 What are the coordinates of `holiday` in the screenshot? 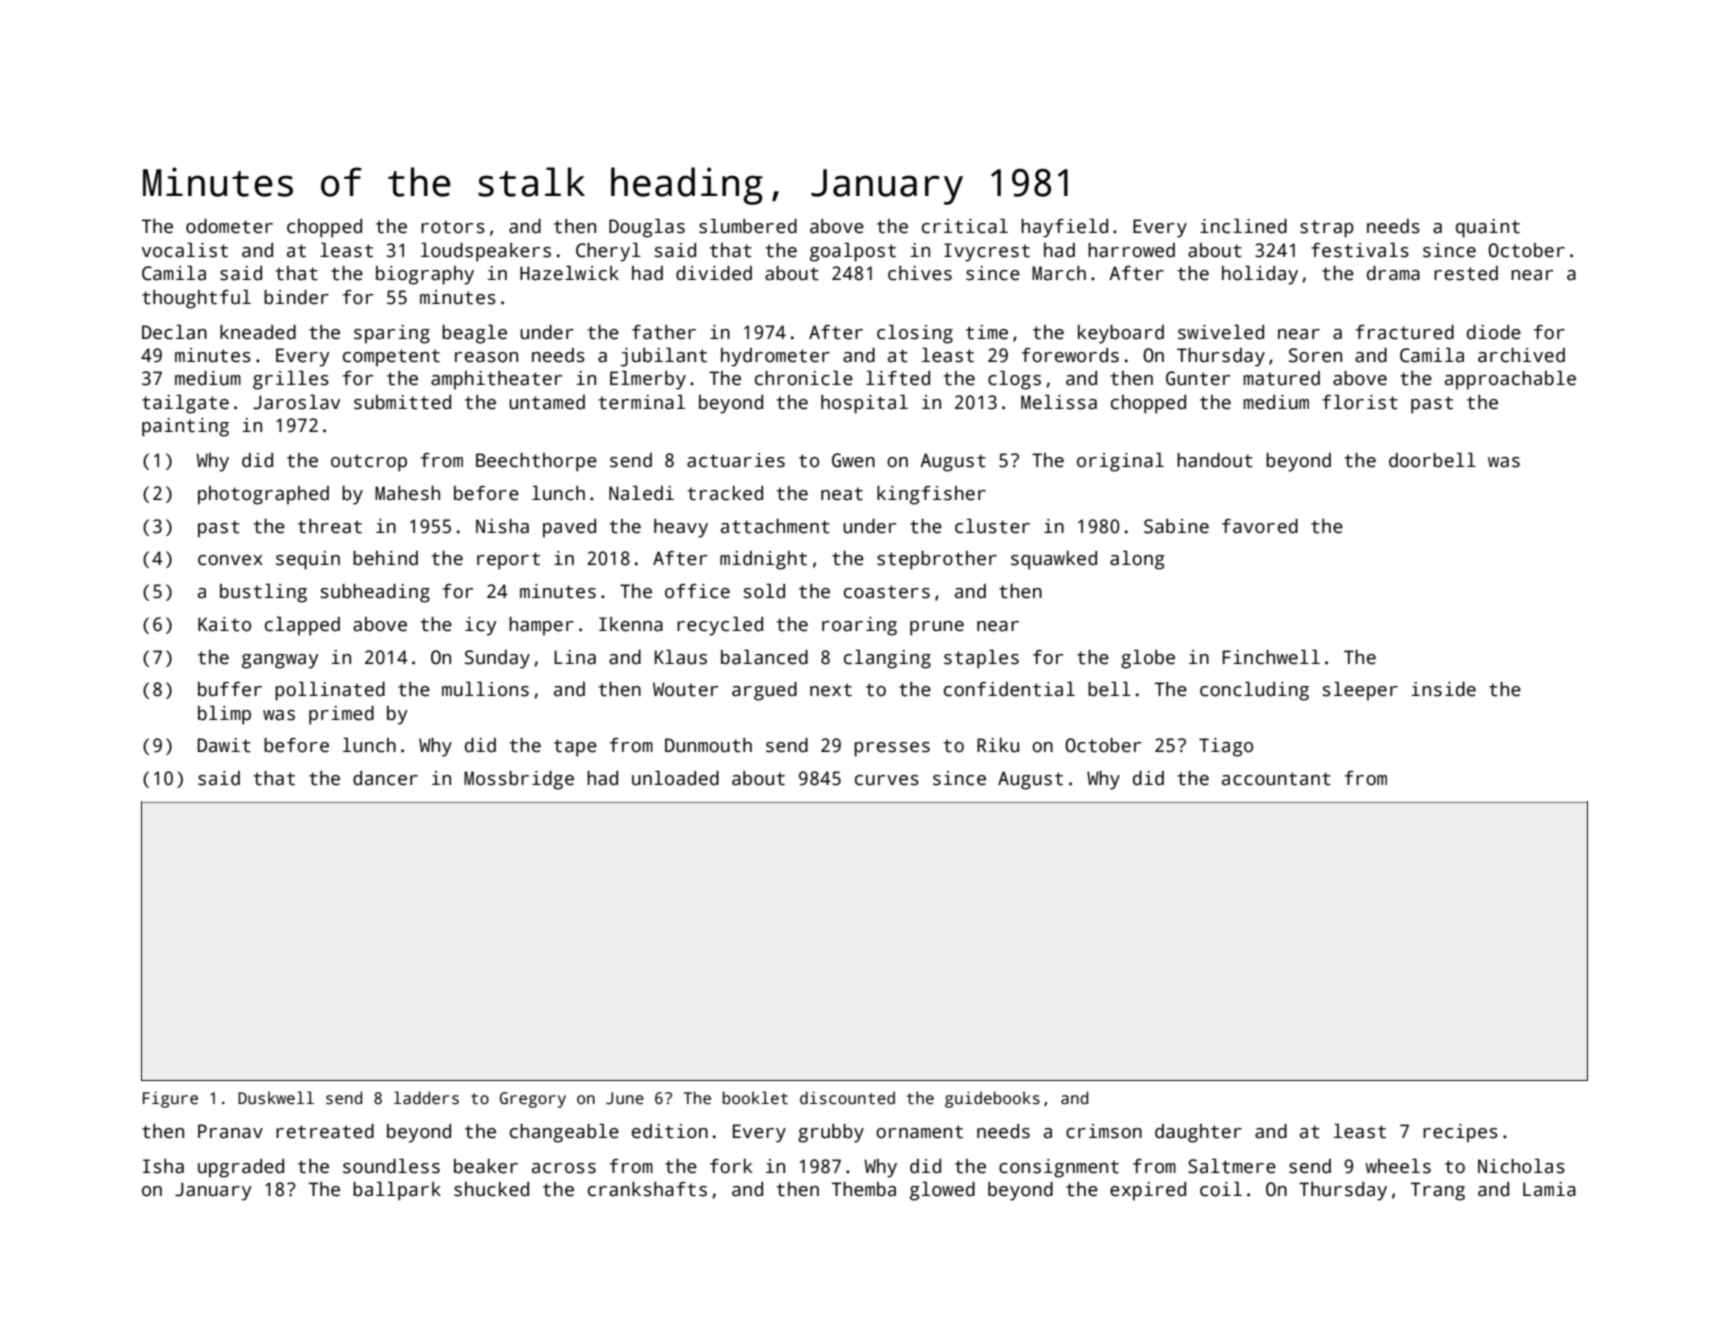 It's located at (1260, 275).
